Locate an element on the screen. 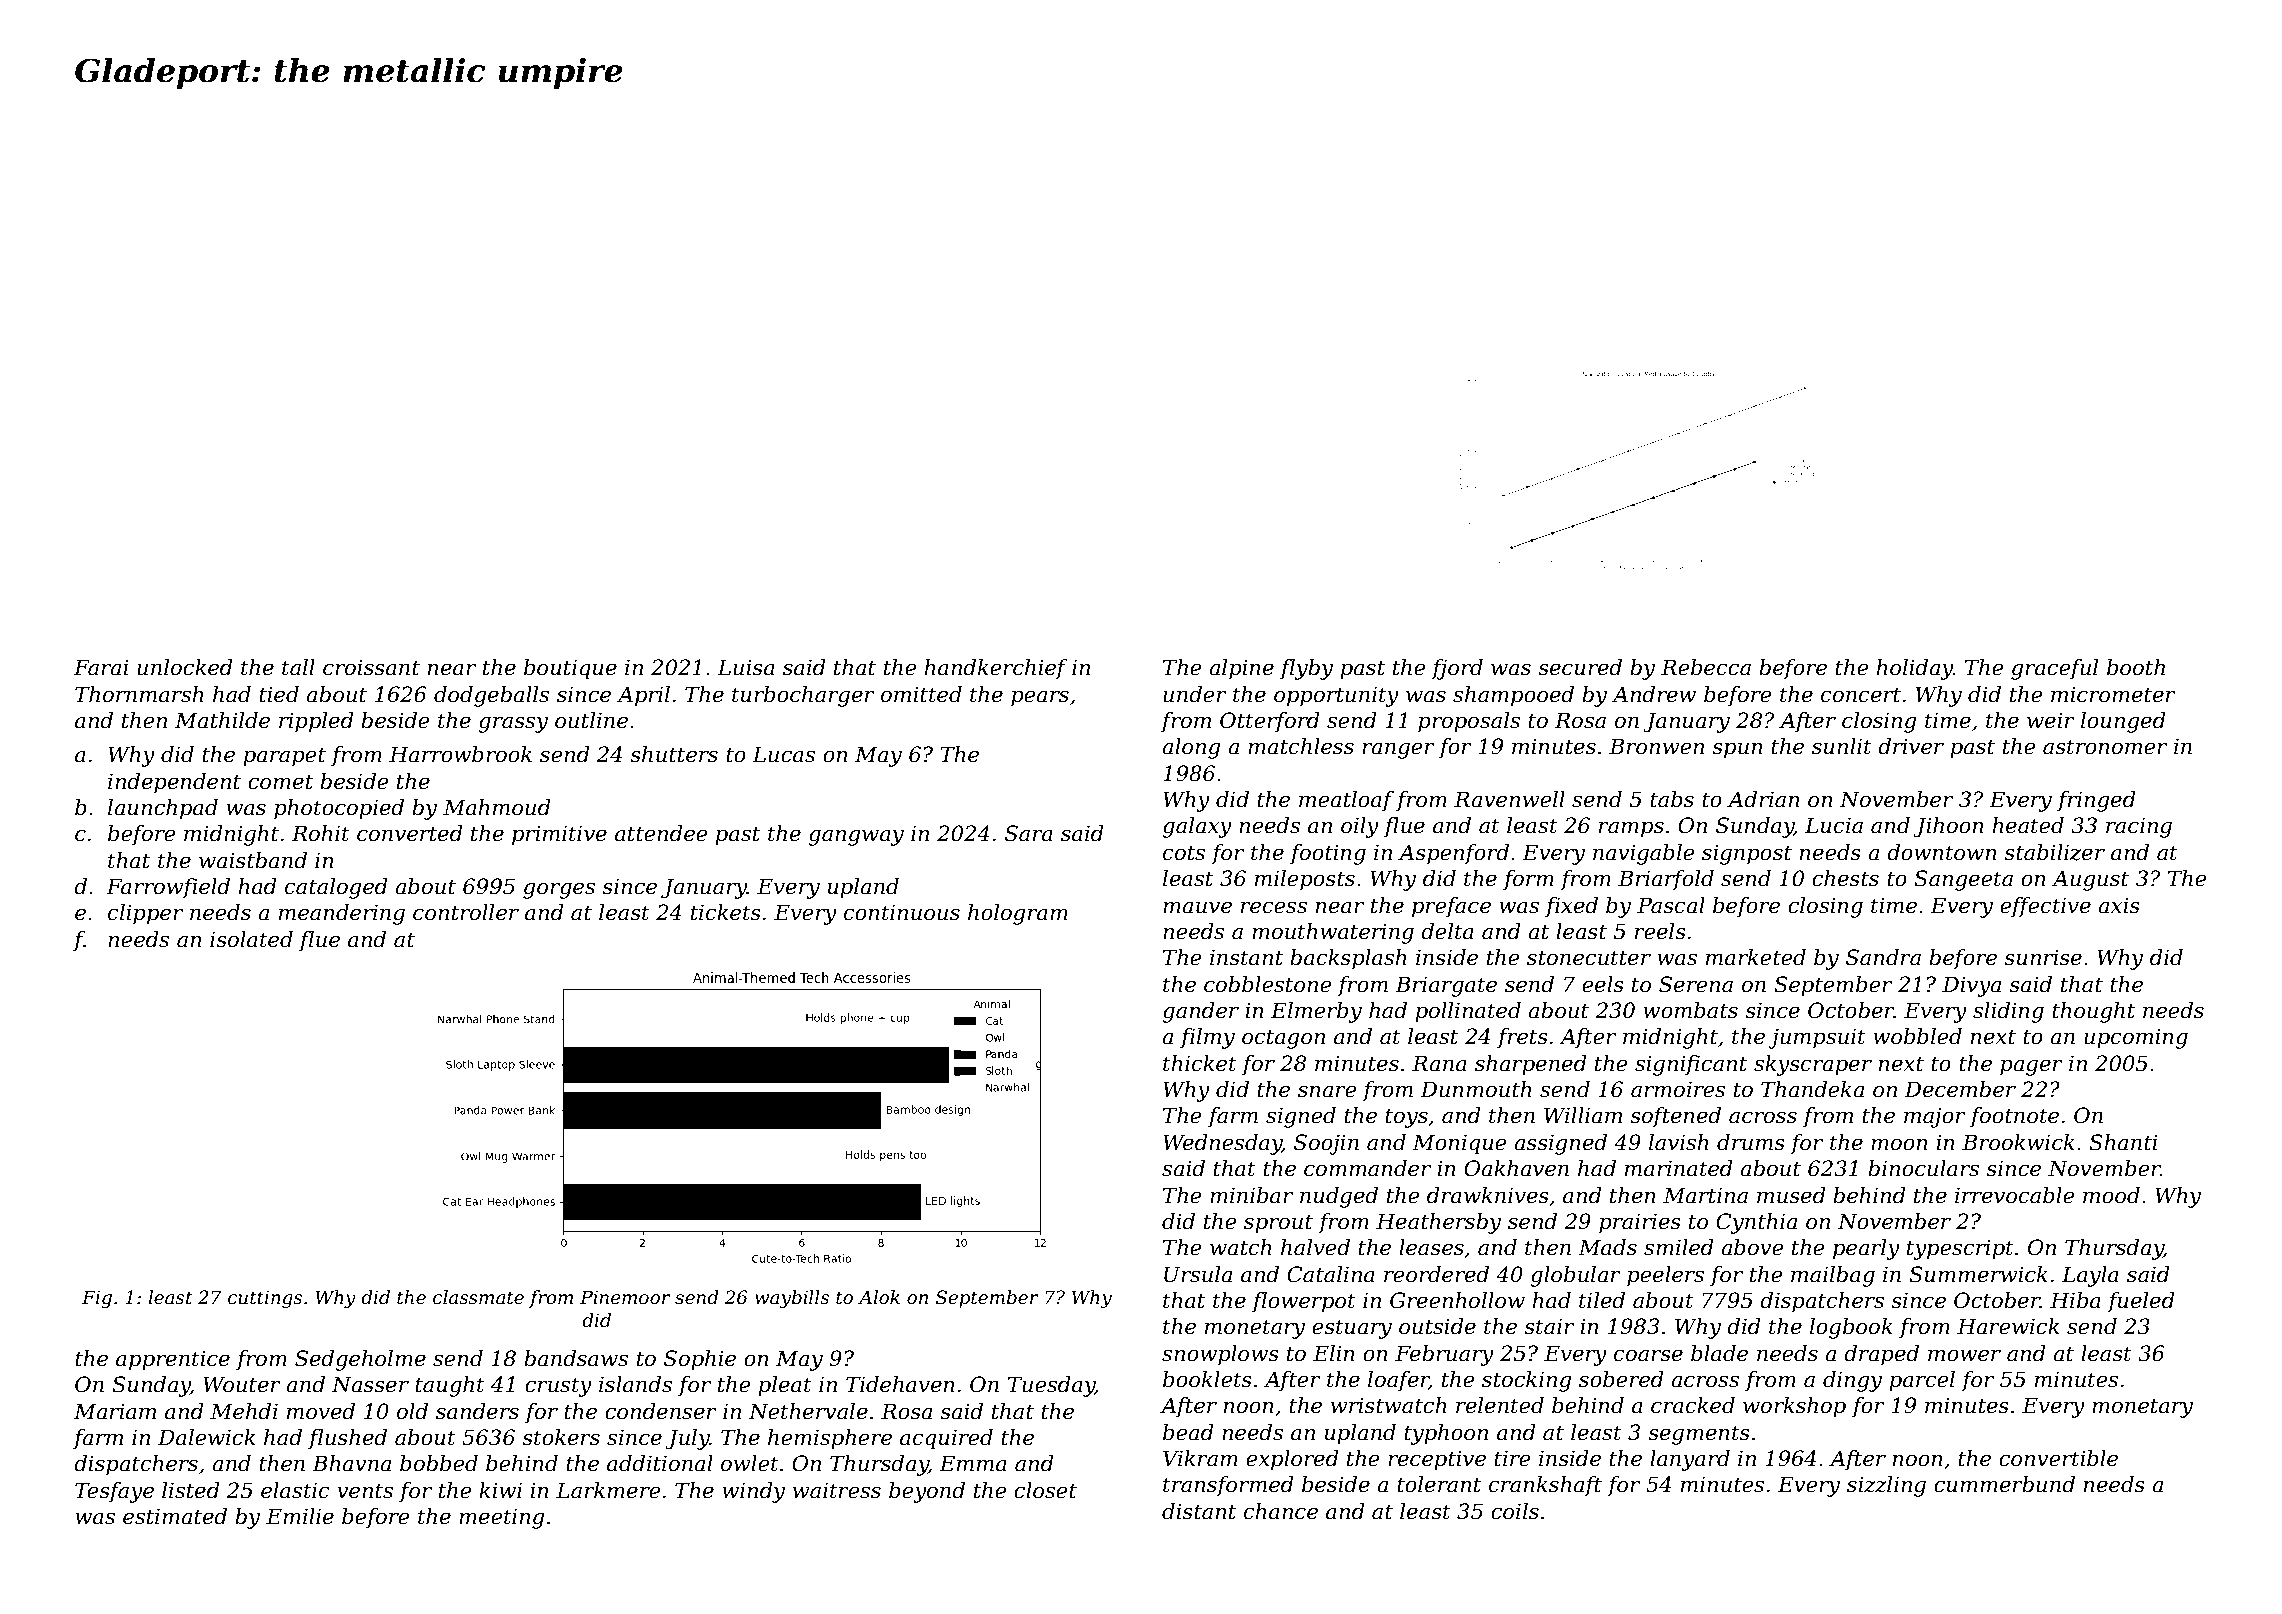 Image resolution: width=2282 pixels, height=1614 pixels. isolated is located at coordinates (251, 939).
